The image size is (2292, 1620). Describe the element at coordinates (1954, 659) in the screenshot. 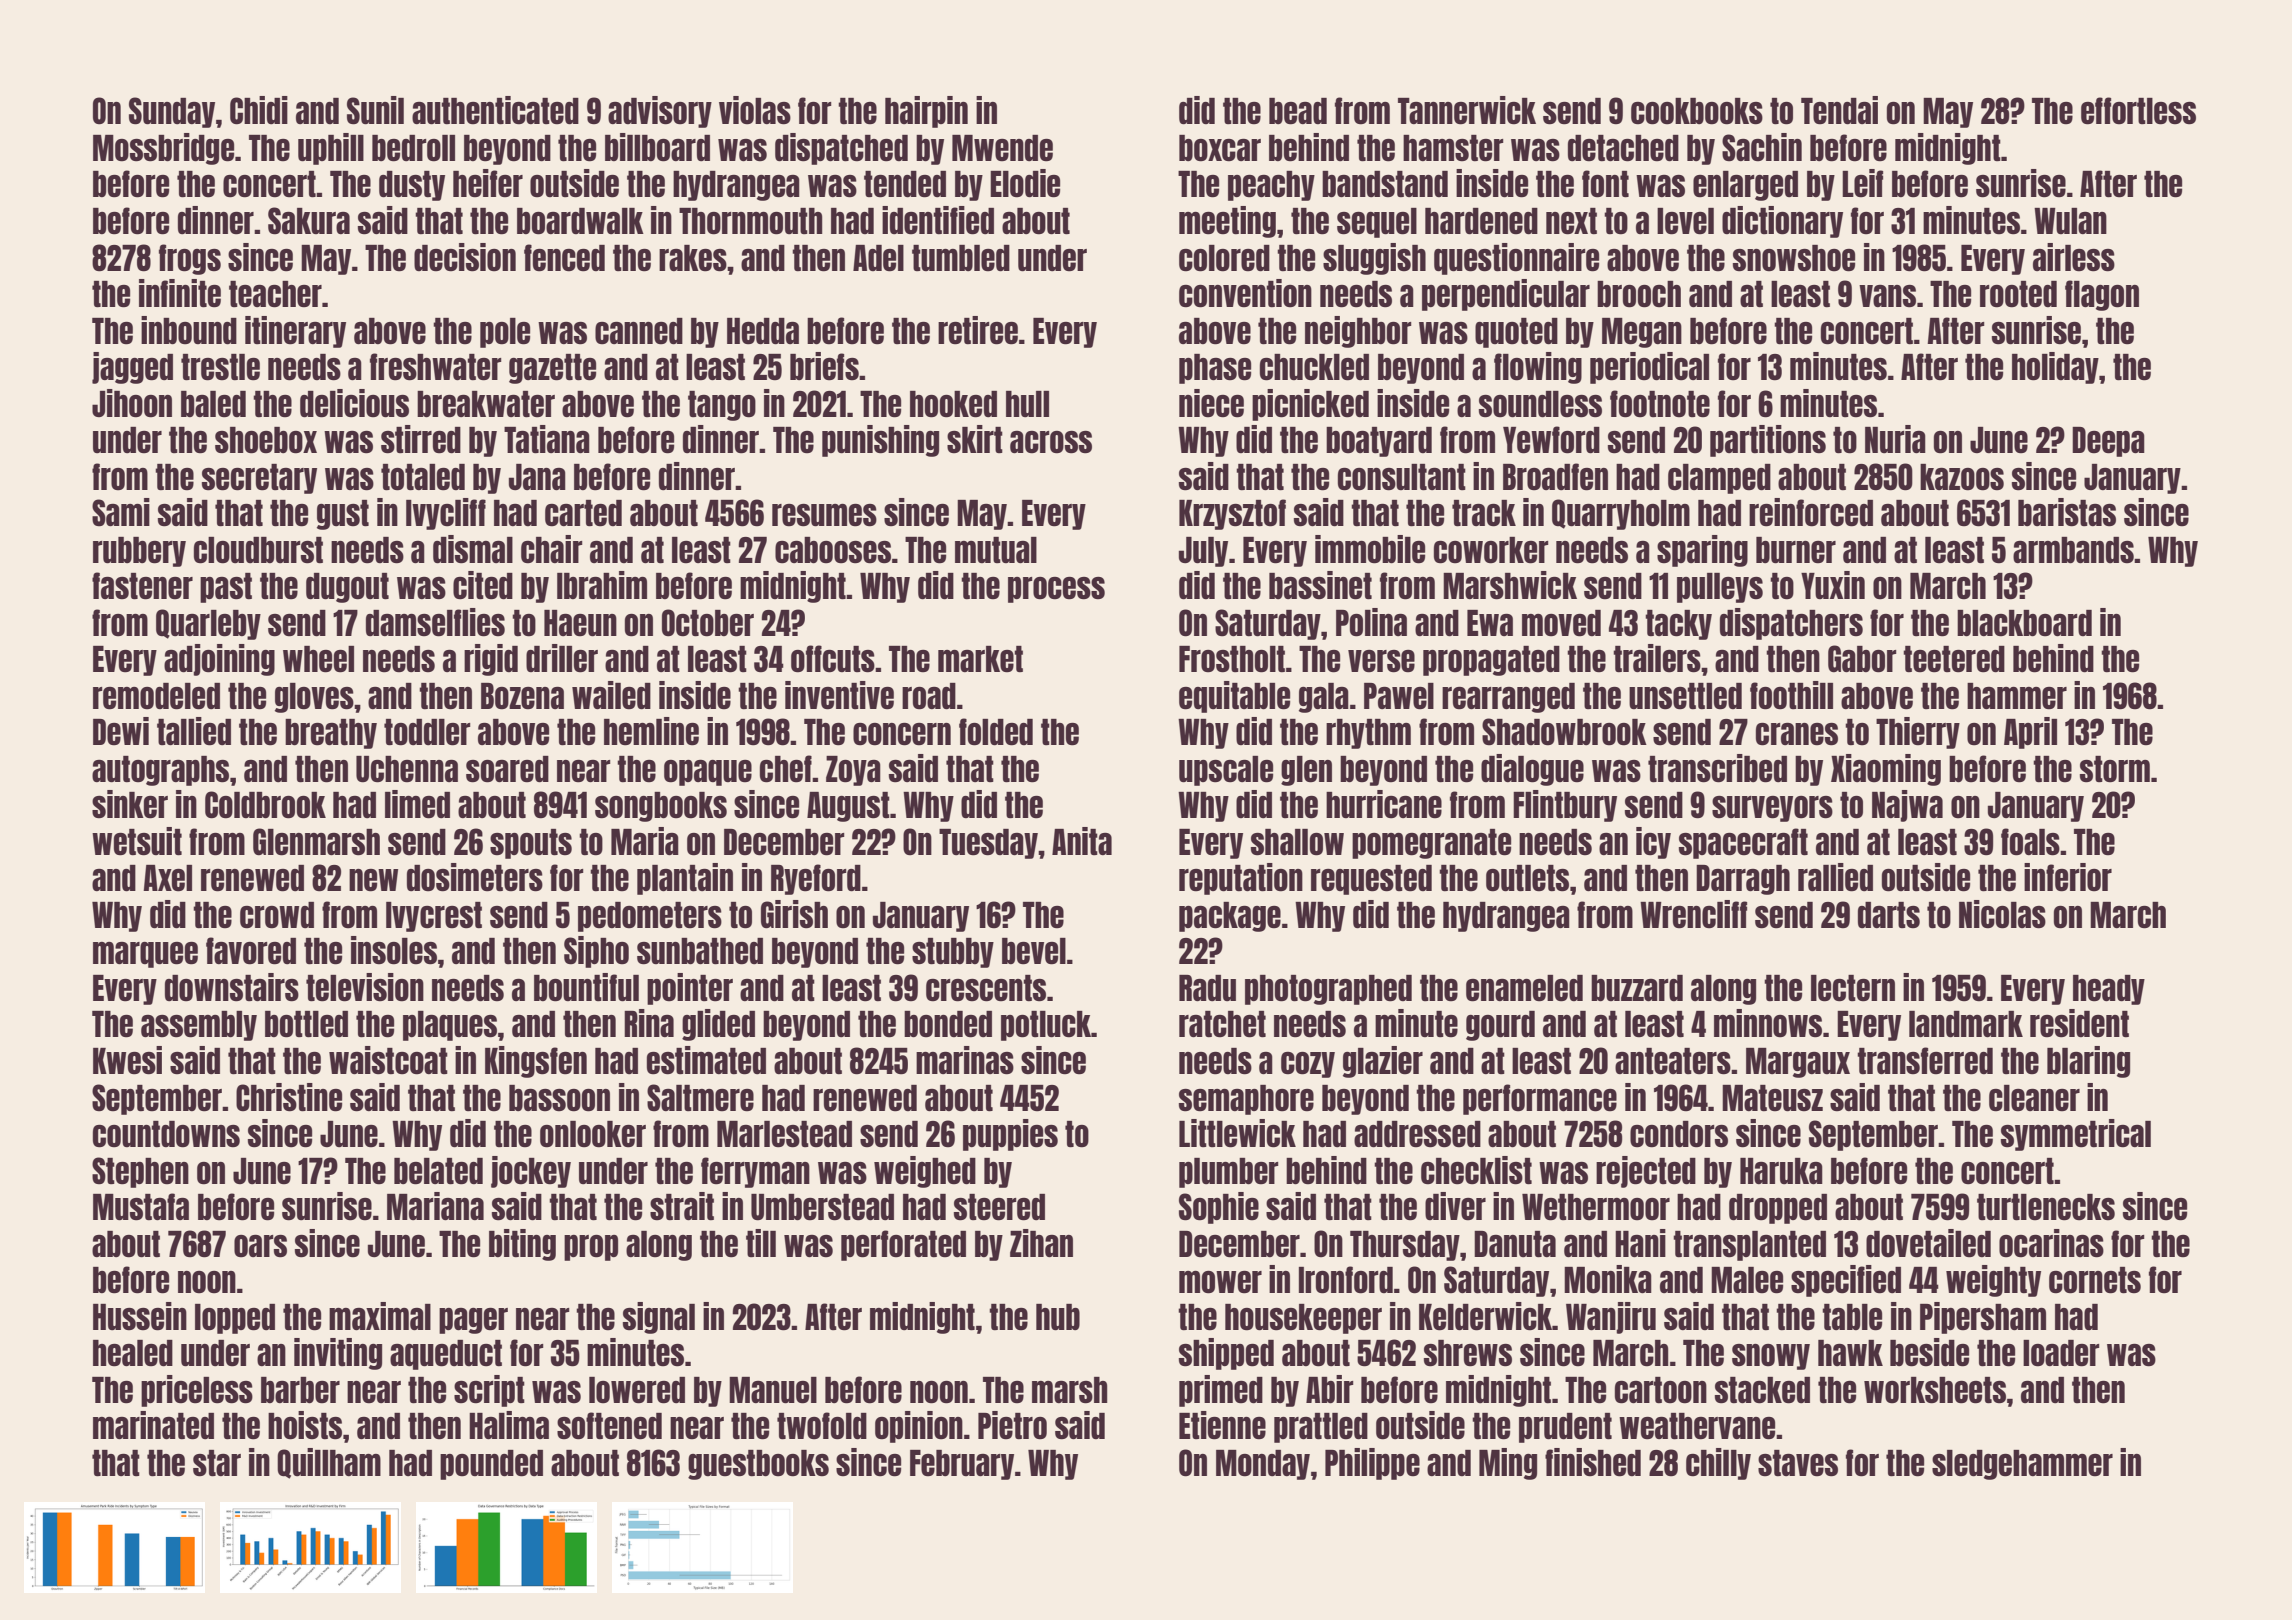

I see `teetered` at that location.
